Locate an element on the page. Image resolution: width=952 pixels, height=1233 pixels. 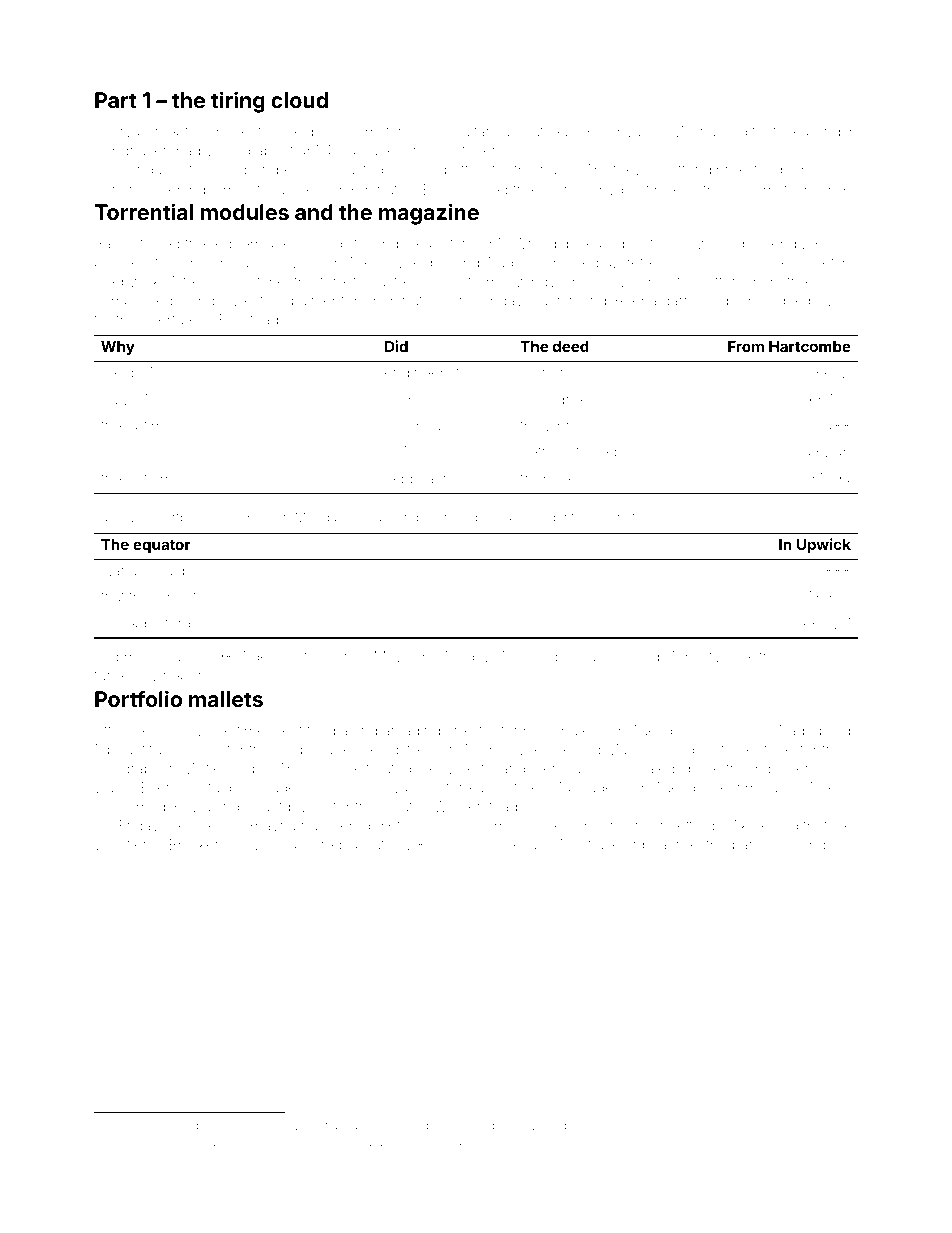
Milena is located at coordinates (693, 131).
